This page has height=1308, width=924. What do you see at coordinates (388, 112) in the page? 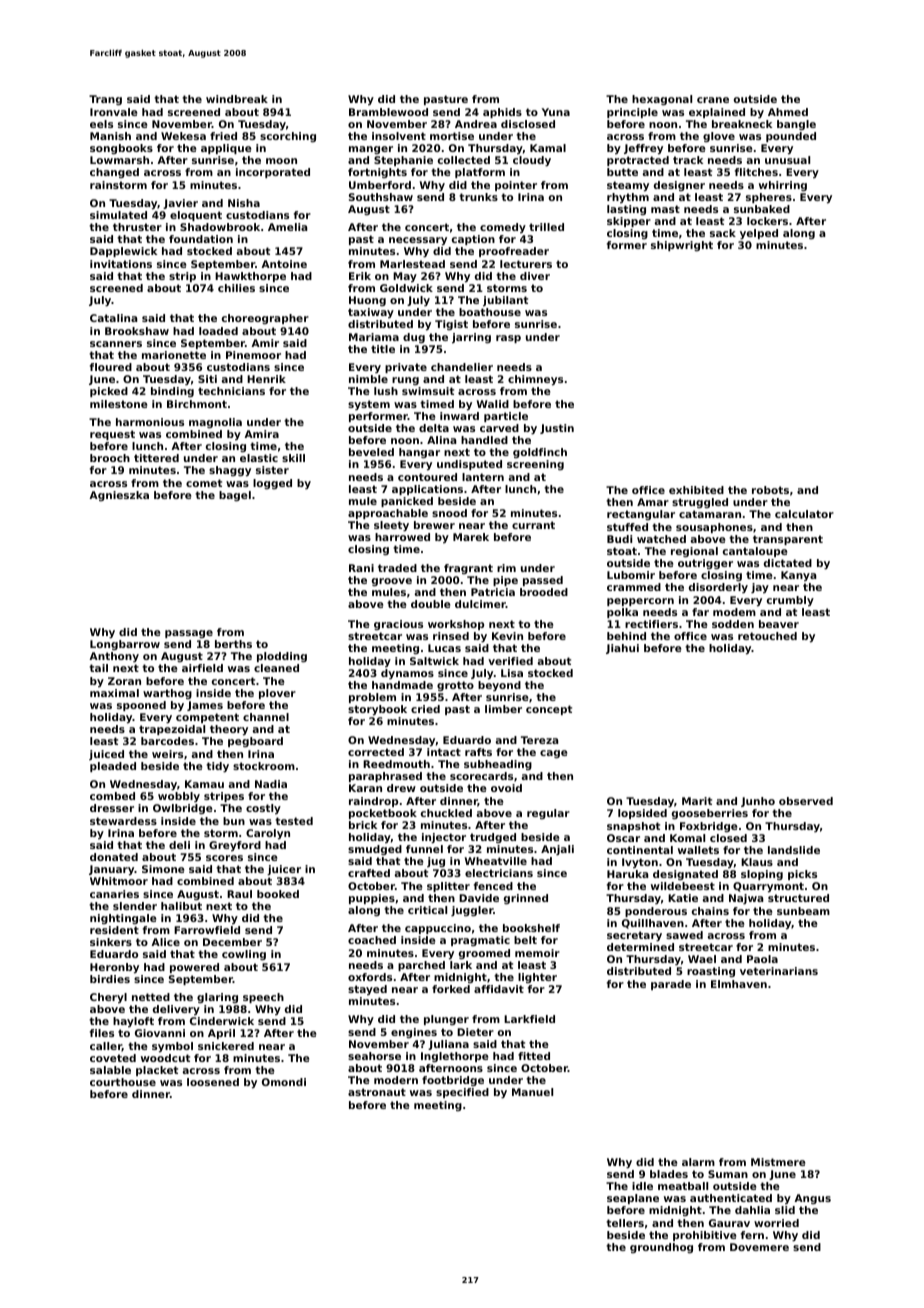
I see `Bramblewood` at bounding box center [388, 112].
